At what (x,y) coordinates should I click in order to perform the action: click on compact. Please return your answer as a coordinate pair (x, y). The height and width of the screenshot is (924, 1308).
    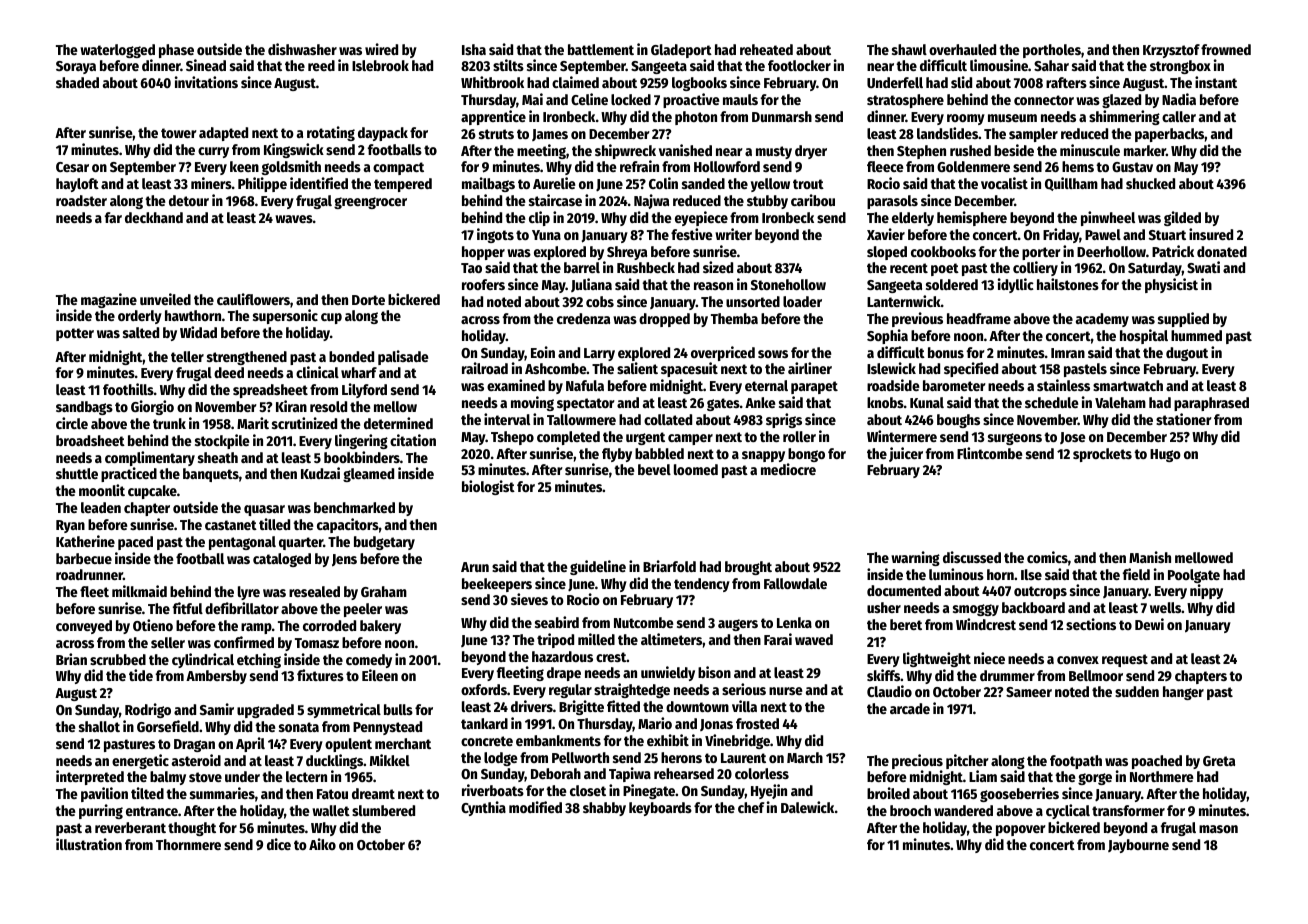
    Looking at the image, I should click on (398, 168).
